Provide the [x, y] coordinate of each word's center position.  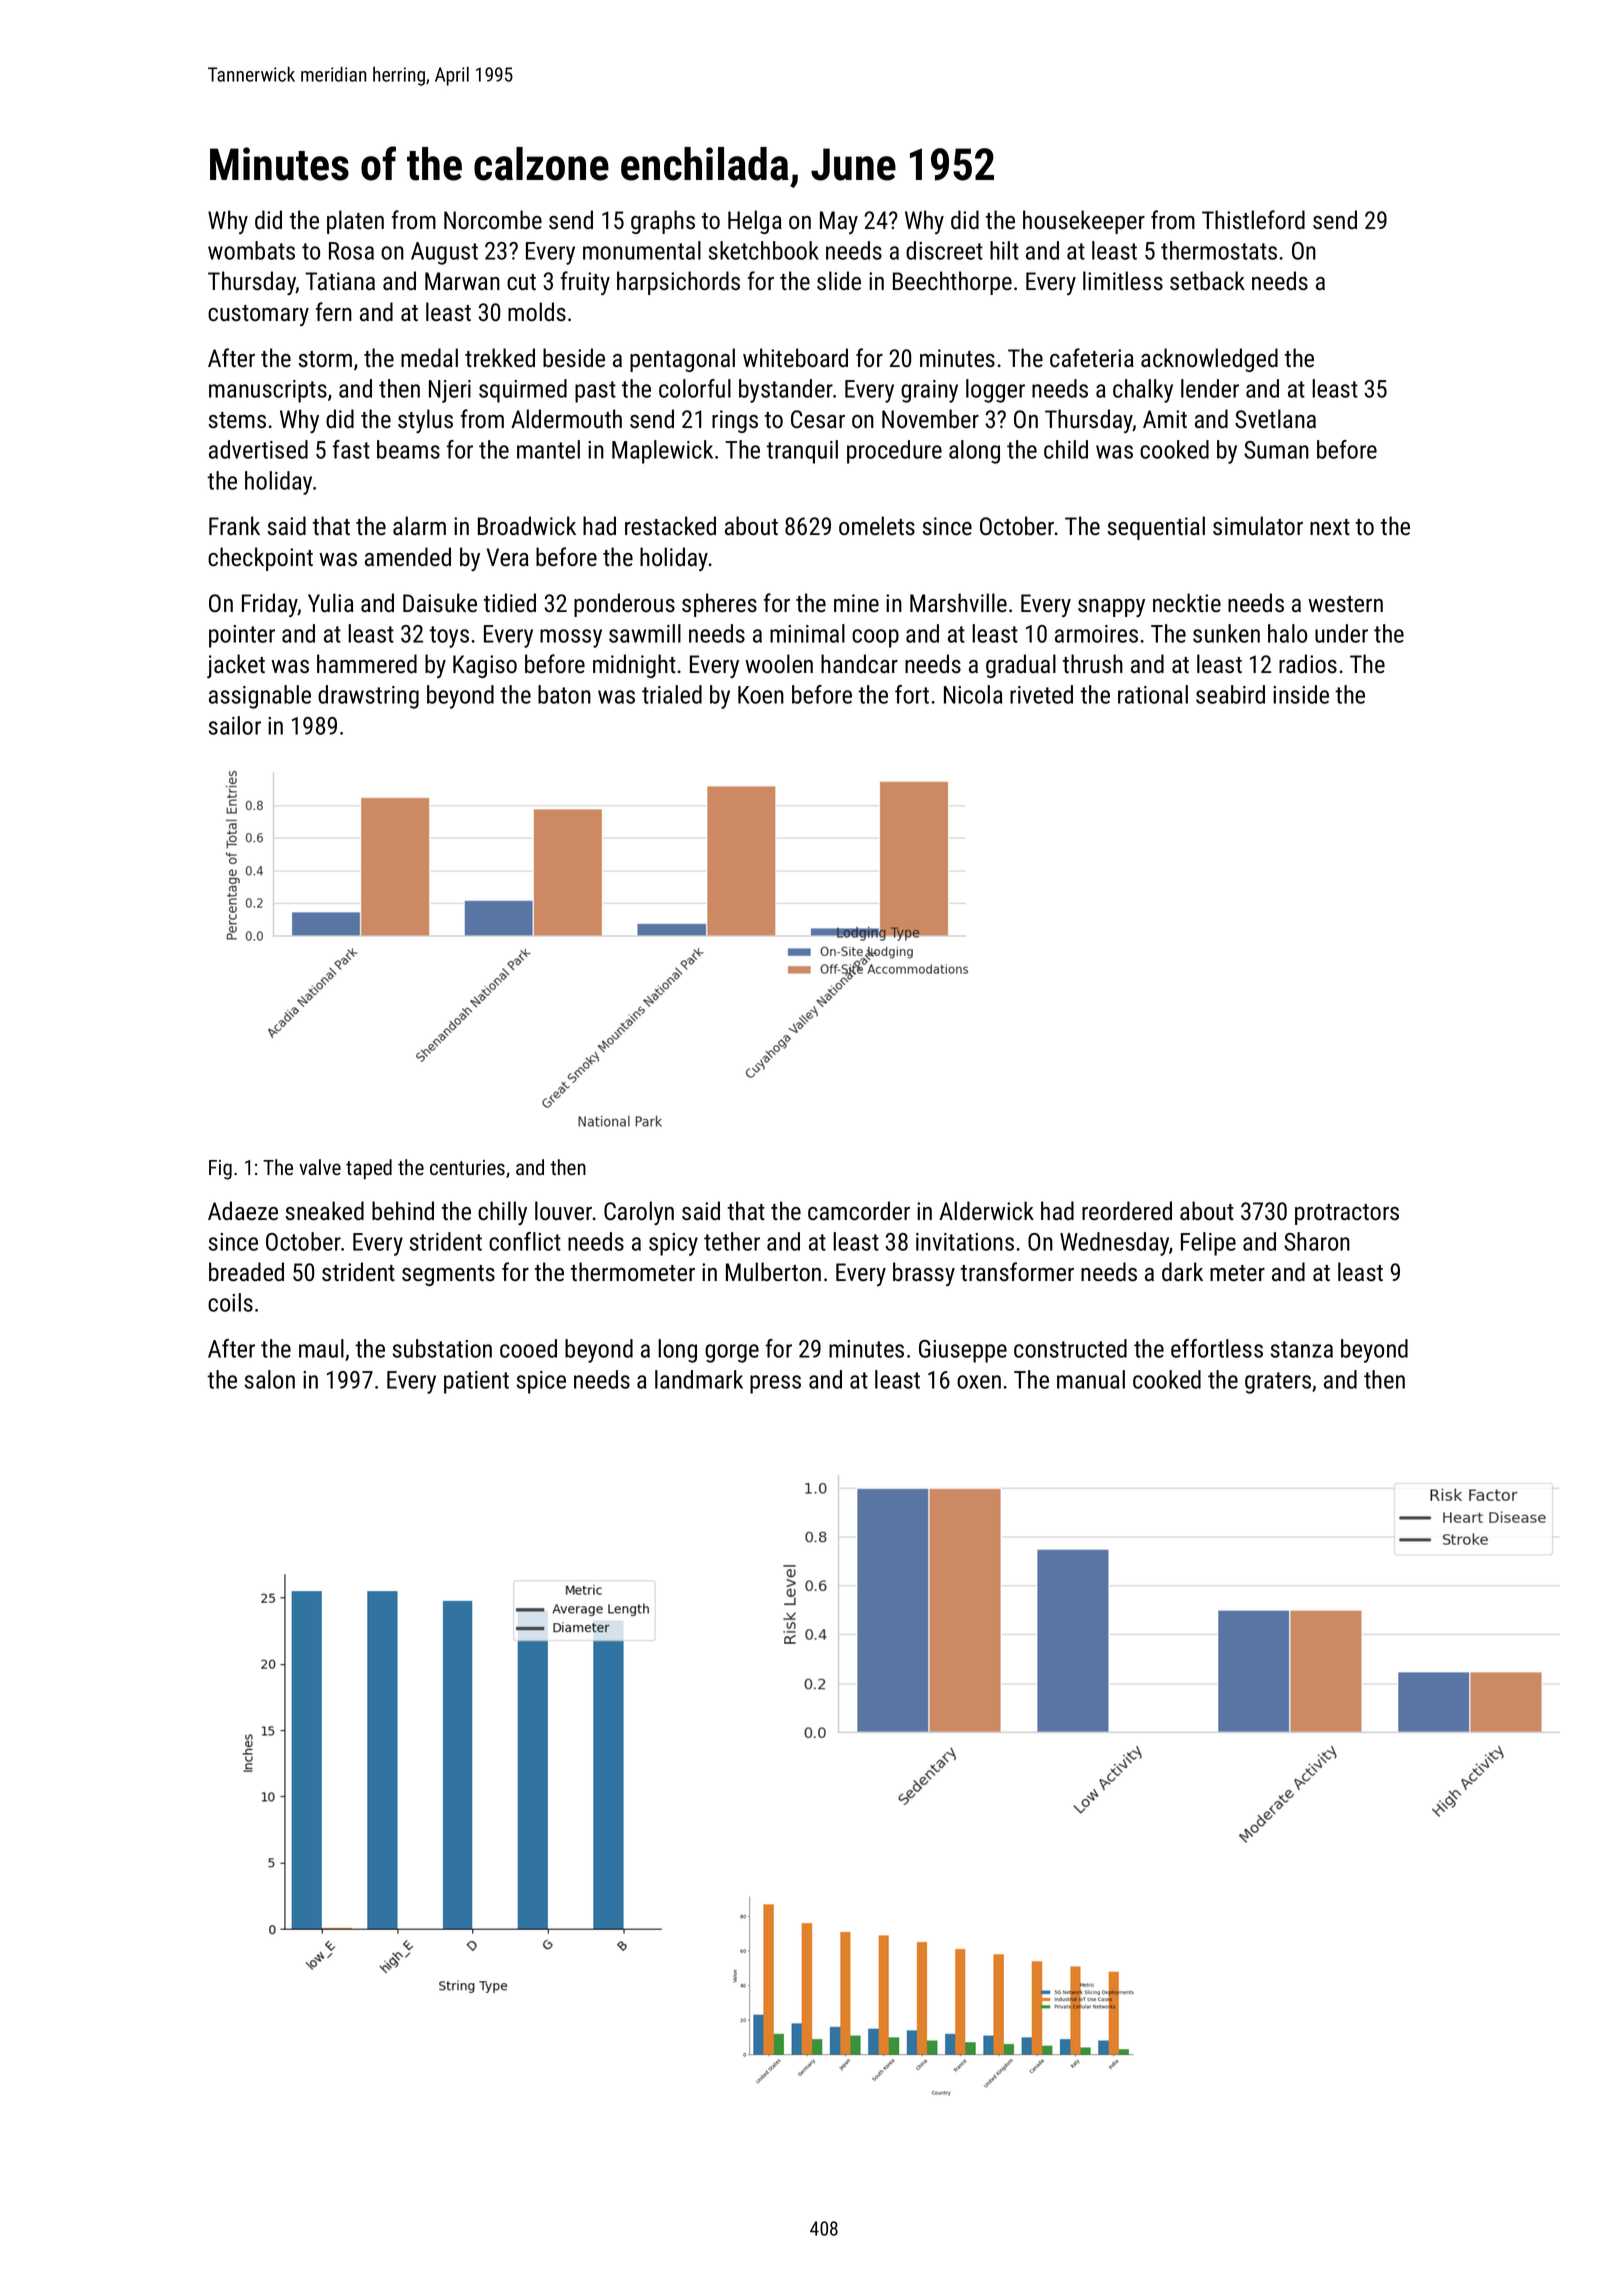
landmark [699, 1379]
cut [521, 282]
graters [1278, 1383]
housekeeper [1084, 222]
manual [1091, 1379]
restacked [670, 526]
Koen [761, 695]
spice [541, 1382]
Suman [1276, 450]
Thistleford [1253, 220]
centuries [467, 1167]
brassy [924, 1274]
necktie [1187, 603]
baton [564, 694]
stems [237, 420]
